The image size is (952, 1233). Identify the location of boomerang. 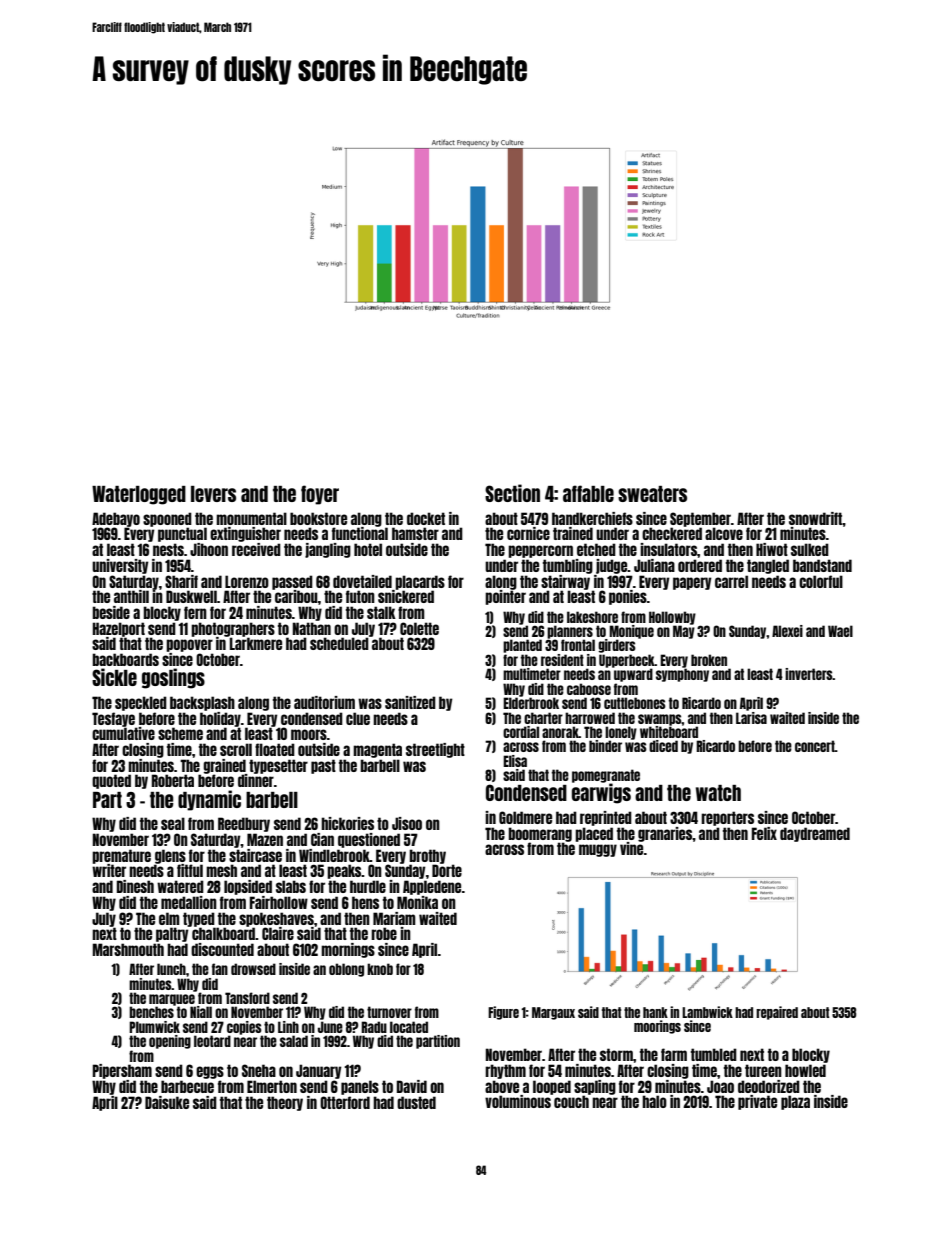
(540, 834).
